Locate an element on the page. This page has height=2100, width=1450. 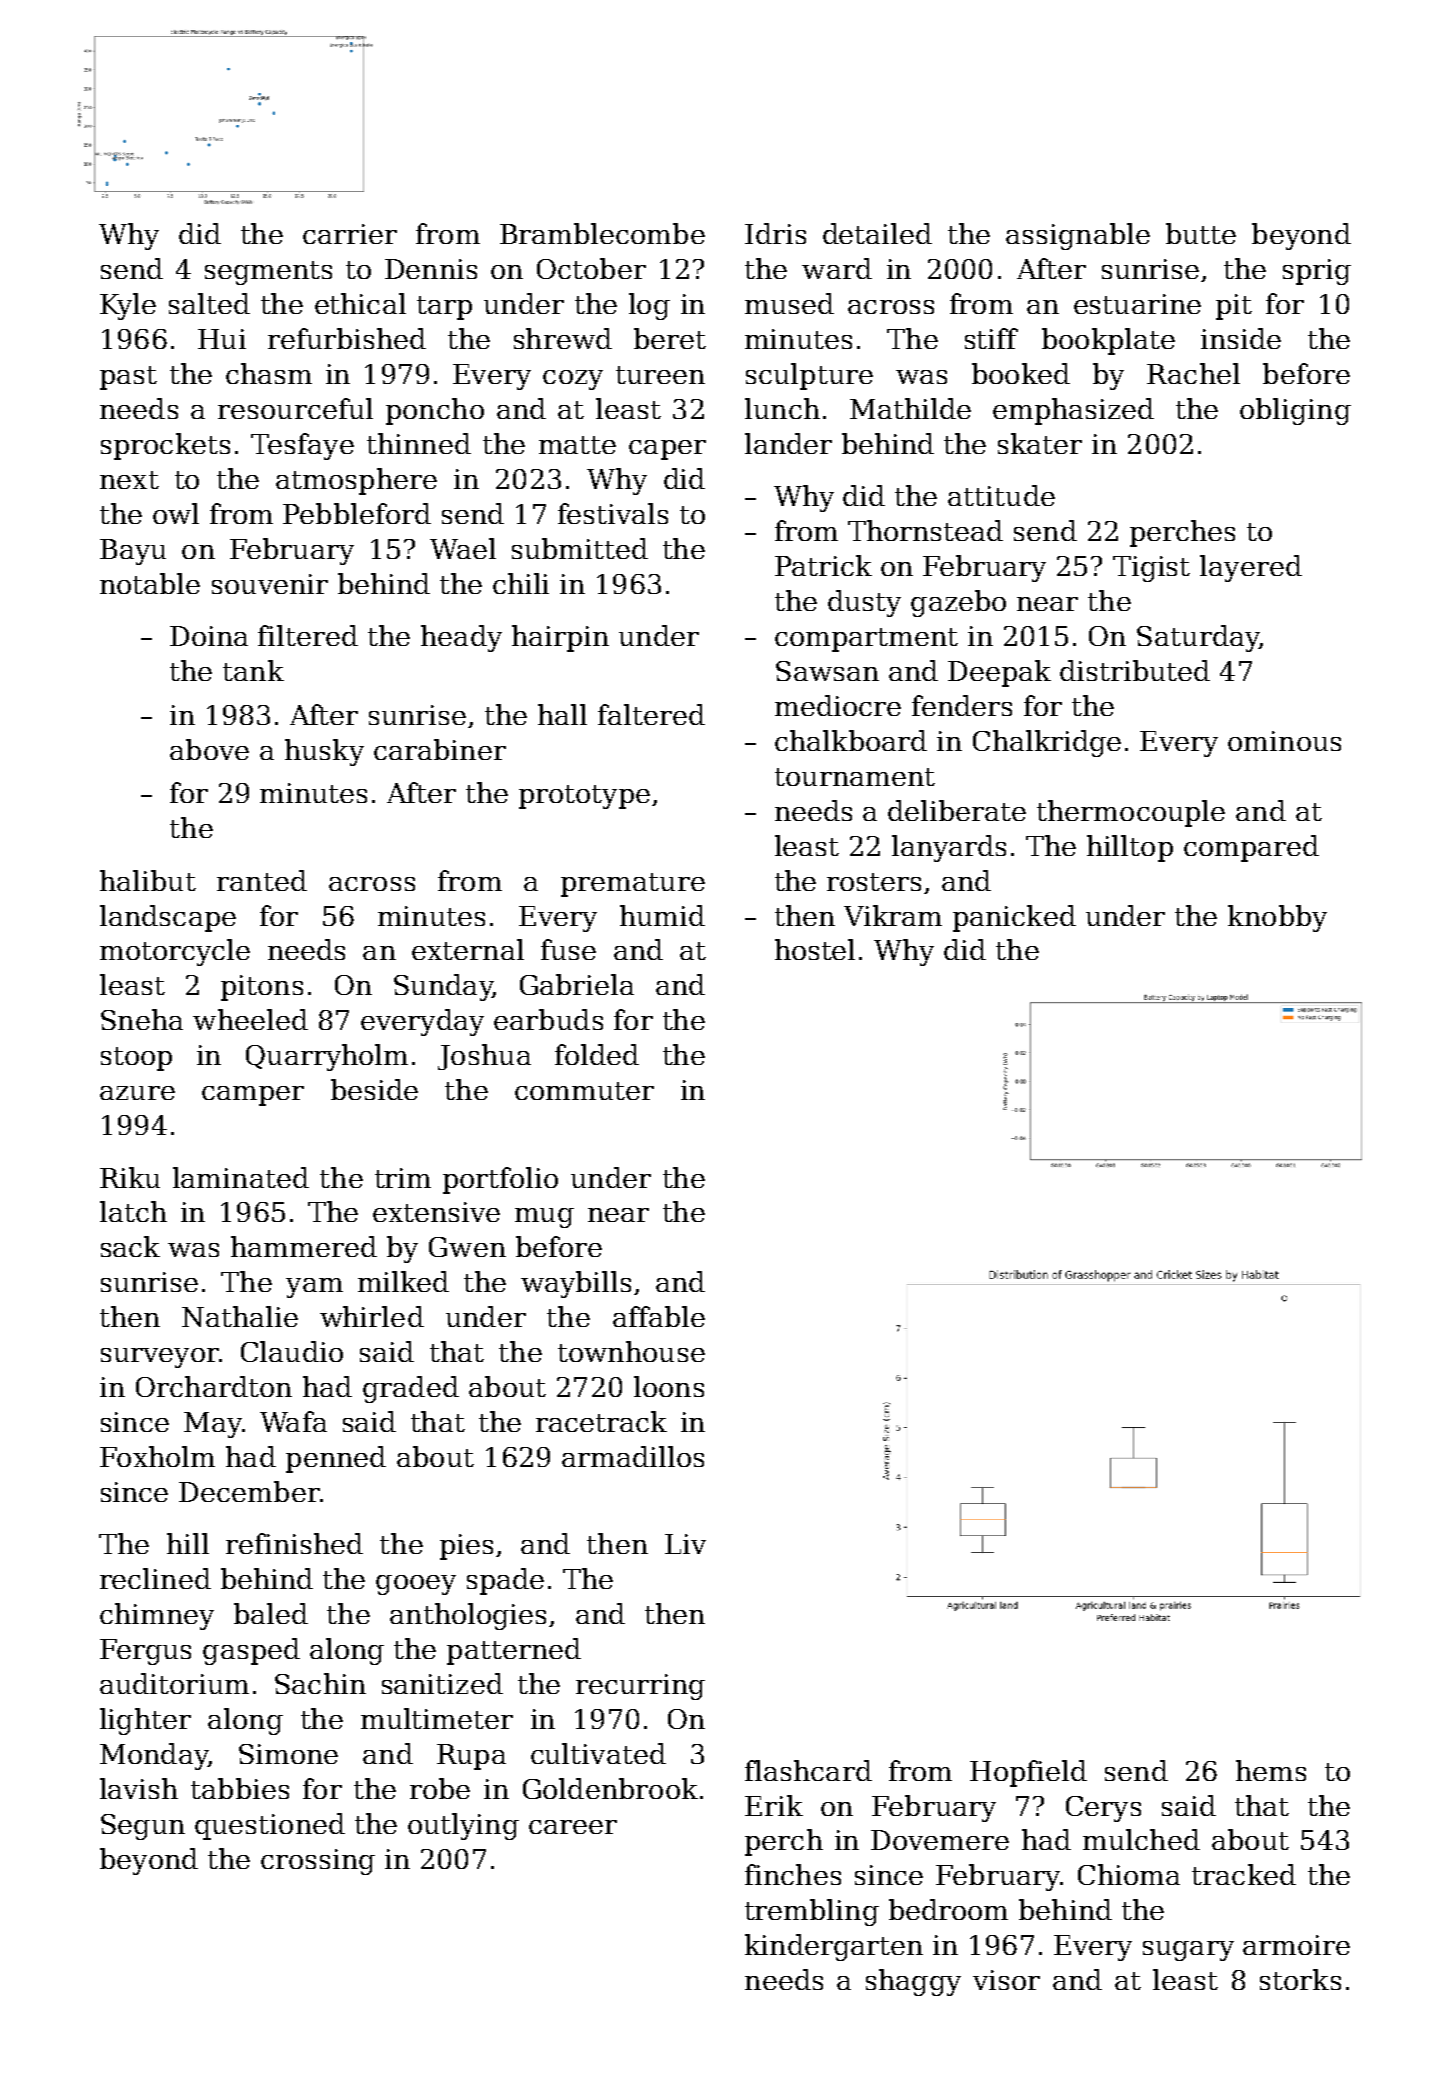
affable is located at coordinates (659, 1316).
